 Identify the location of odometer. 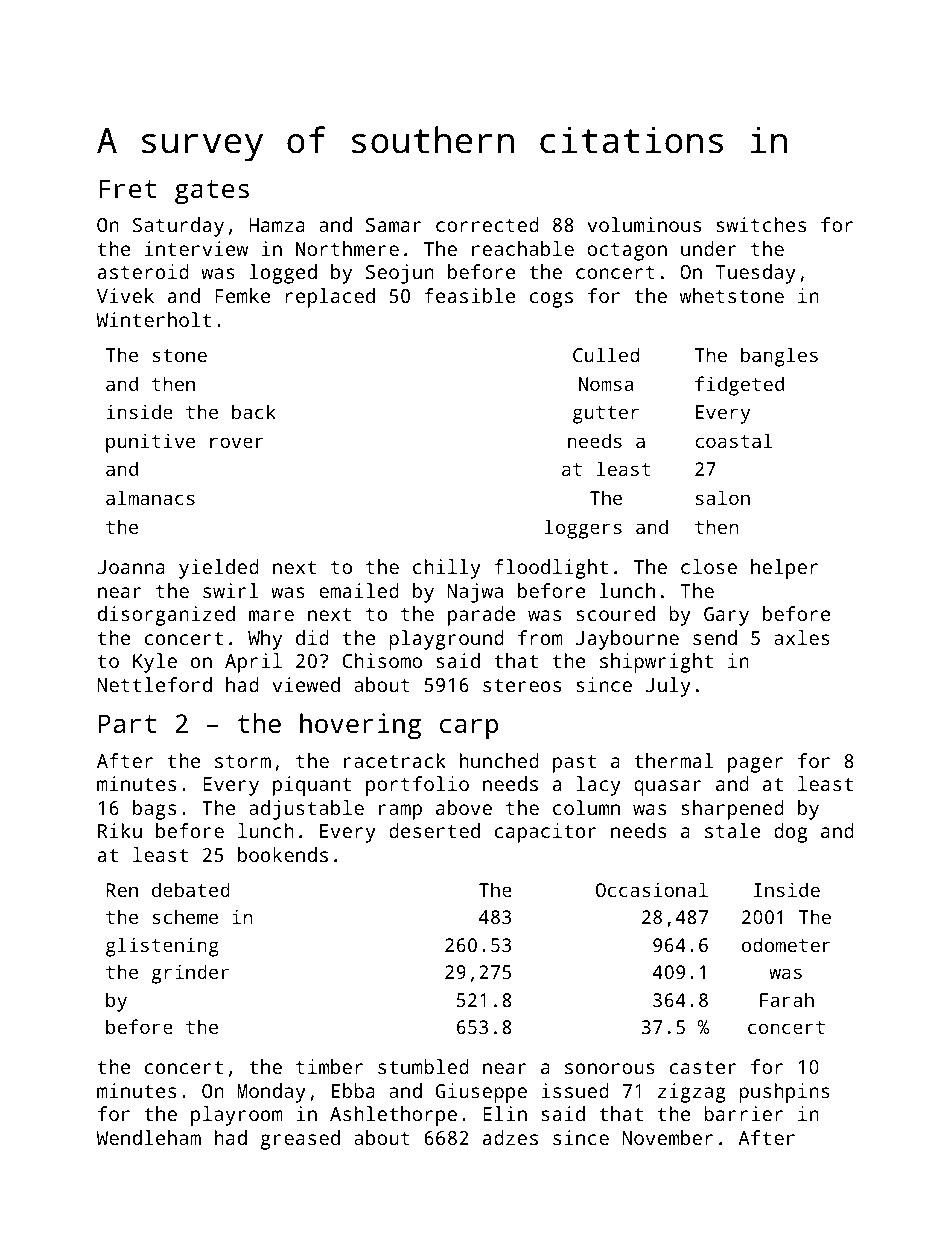
(786, 944).
